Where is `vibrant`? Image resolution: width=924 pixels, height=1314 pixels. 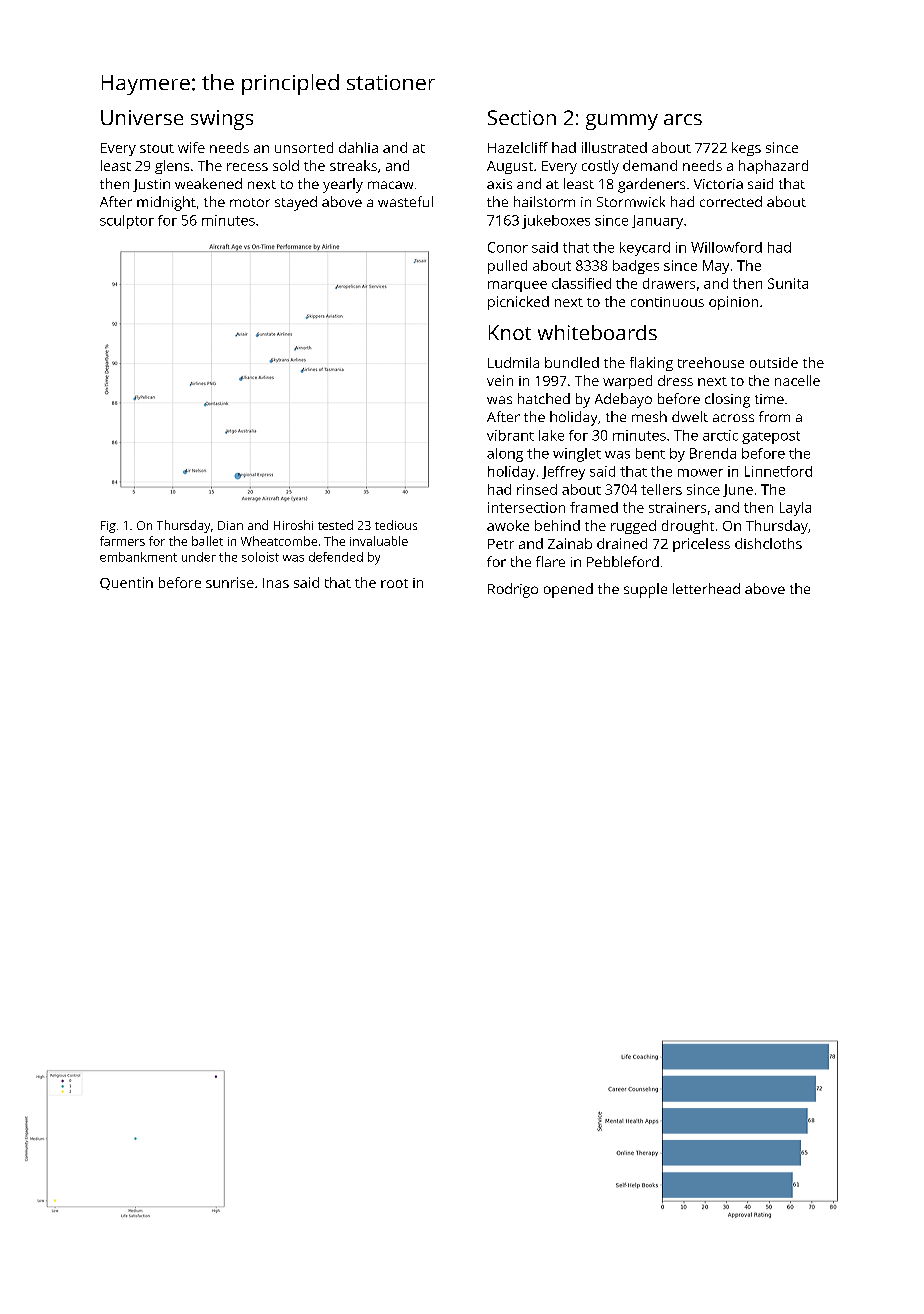
vibrant is located at coordinates (510, 435).
